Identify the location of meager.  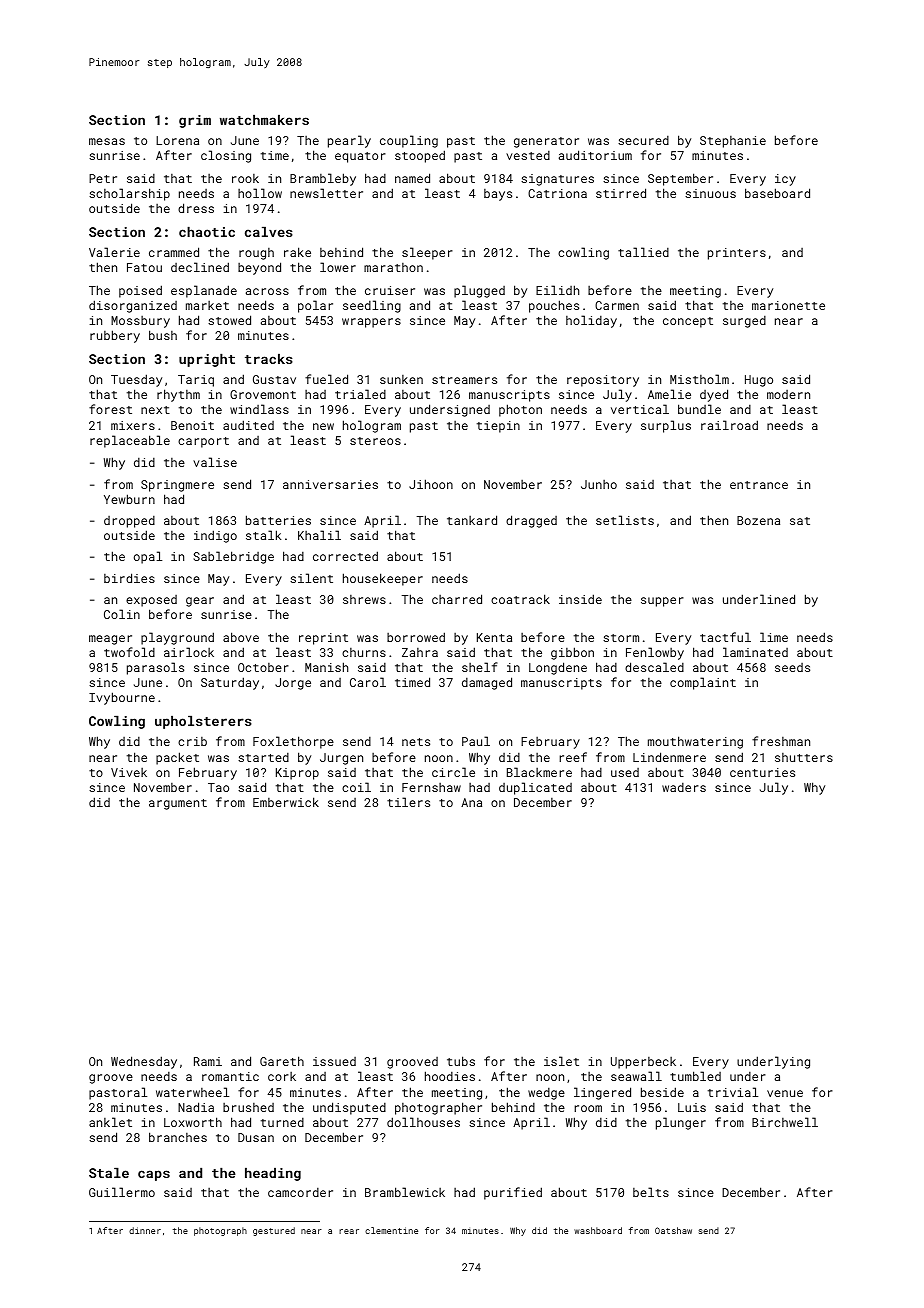
(110, 640).
